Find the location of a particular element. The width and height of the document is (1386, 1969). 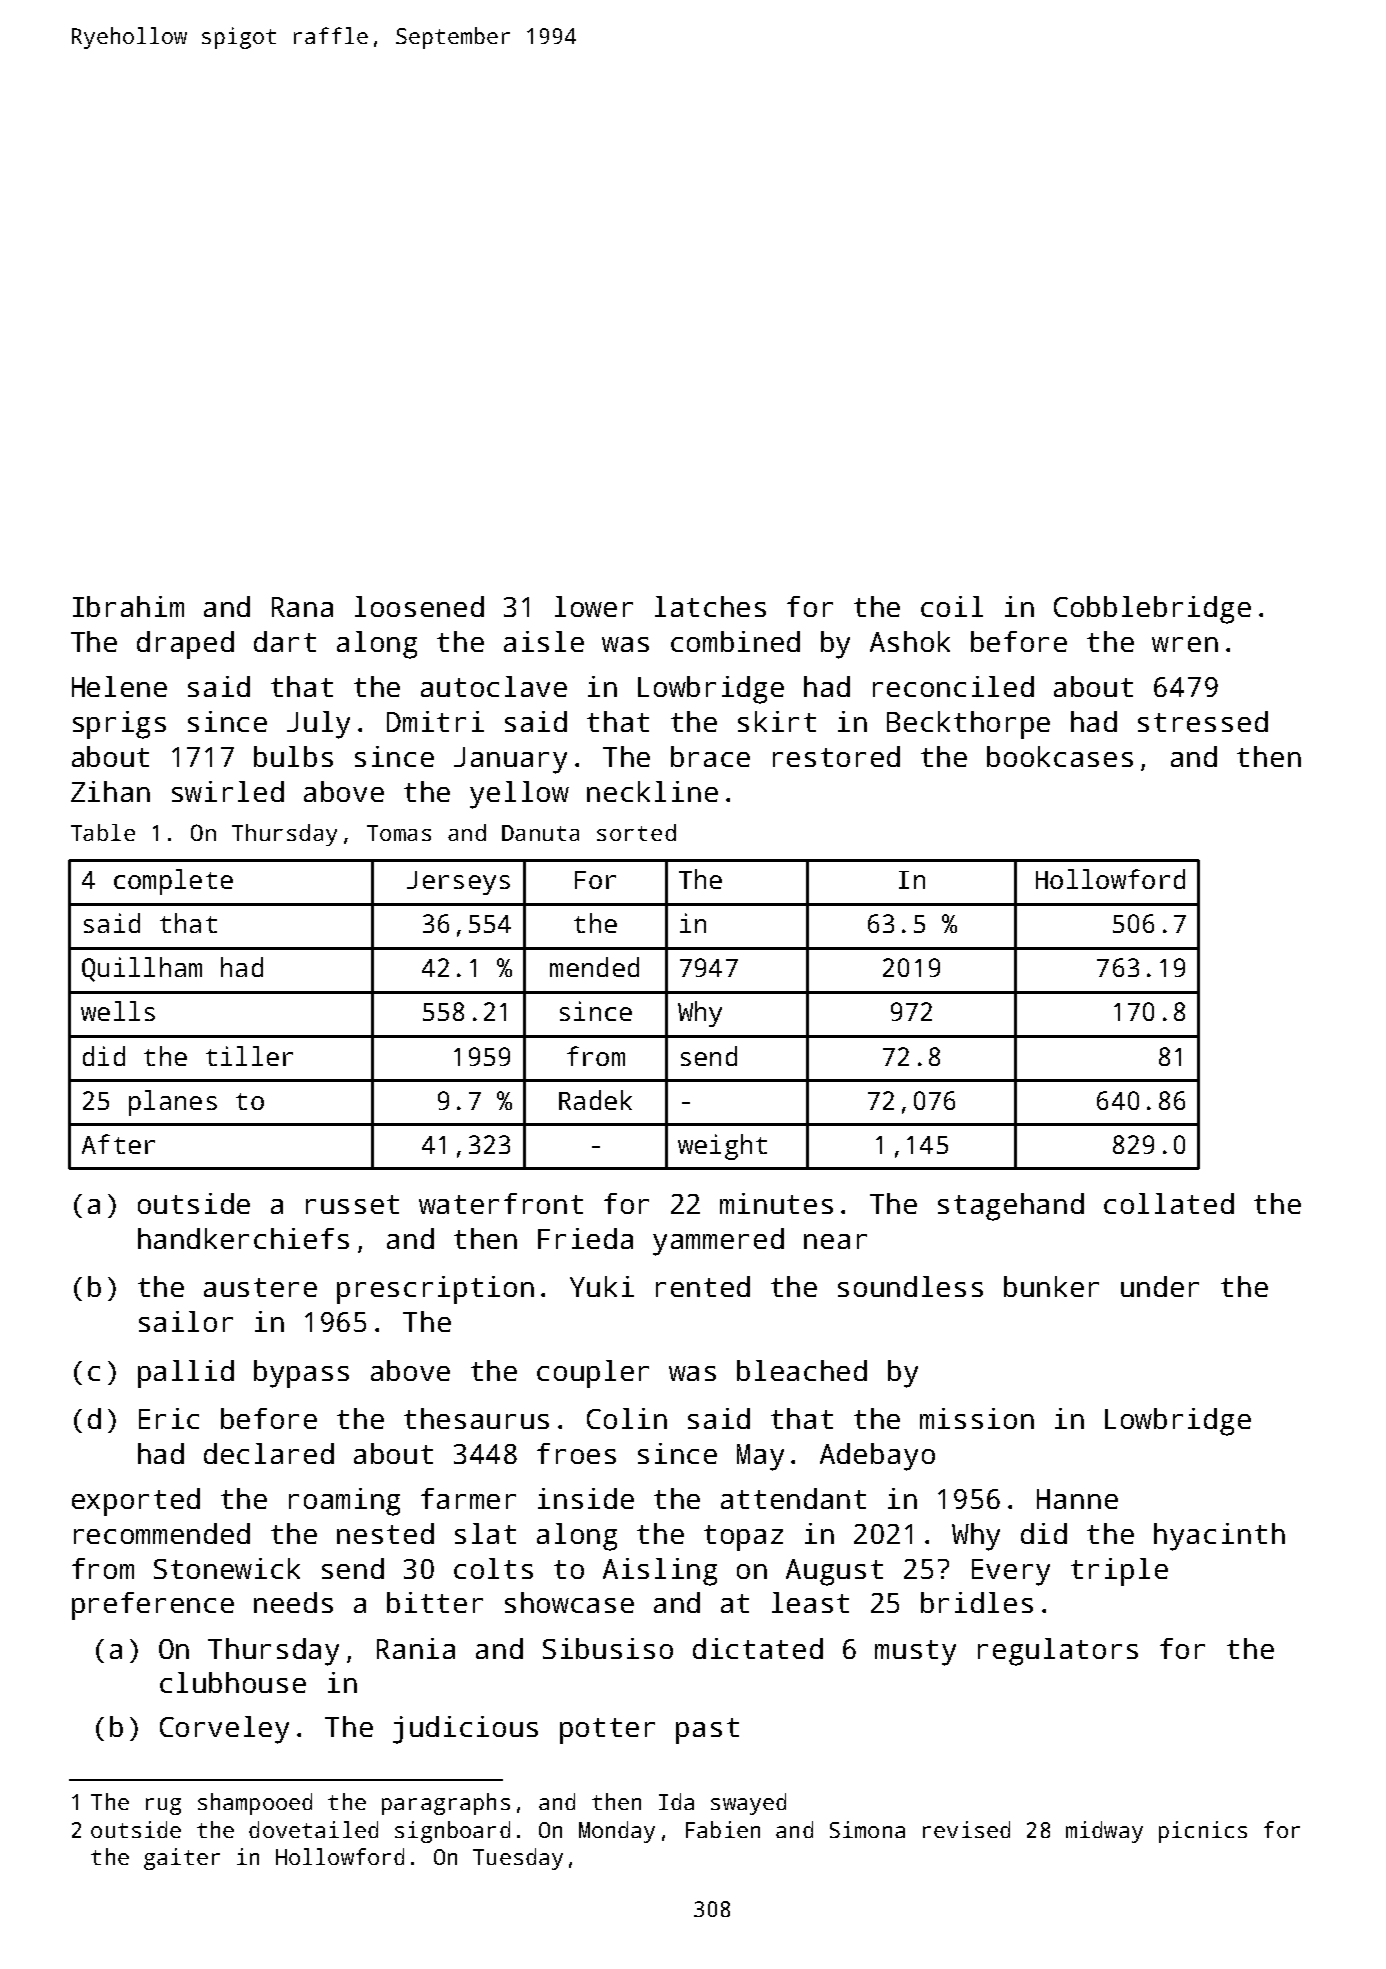

wren is located at coordinates (1185, 644).
